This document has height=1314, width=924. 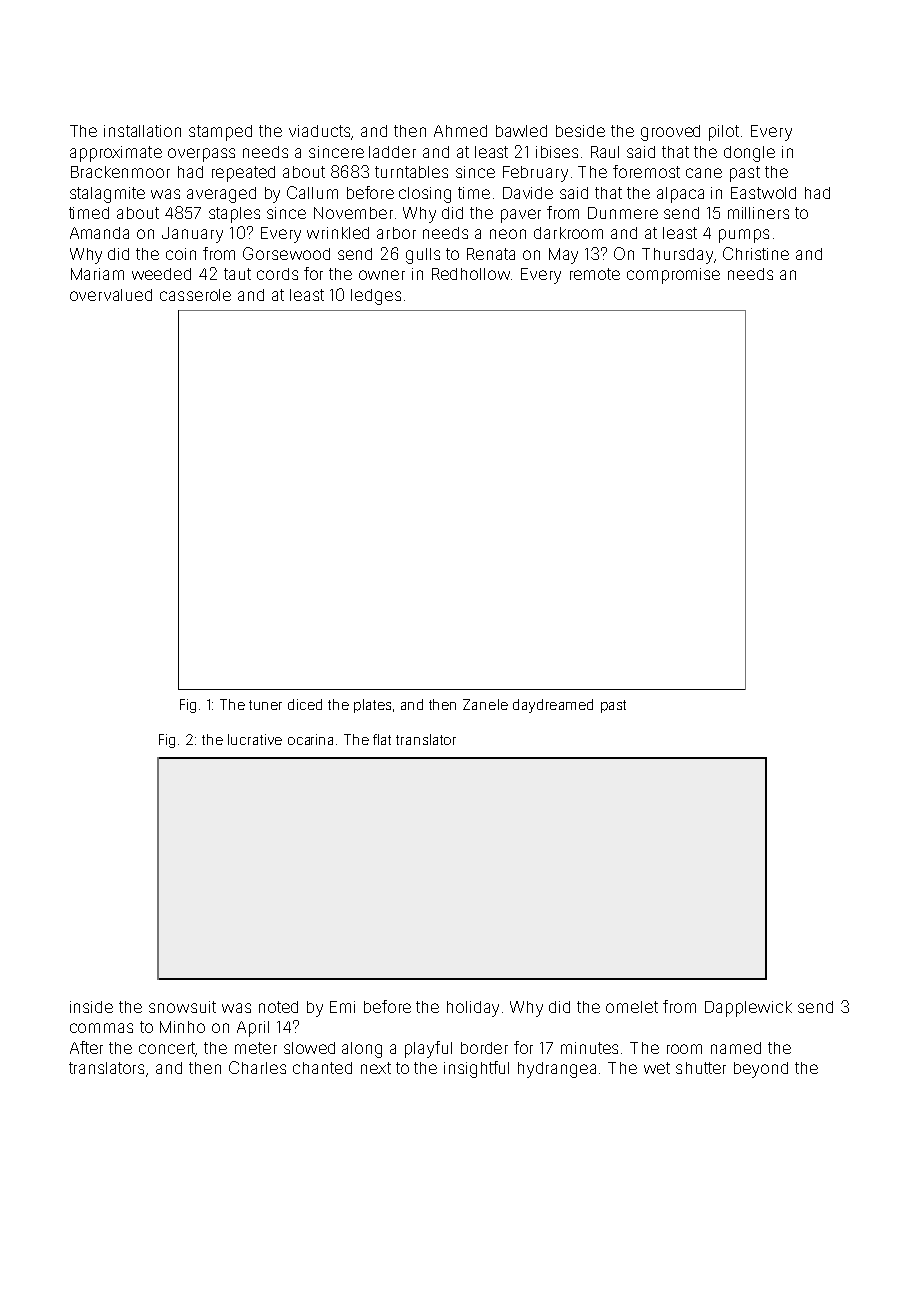 I want to click on April, so click(x=253, y=1029).
